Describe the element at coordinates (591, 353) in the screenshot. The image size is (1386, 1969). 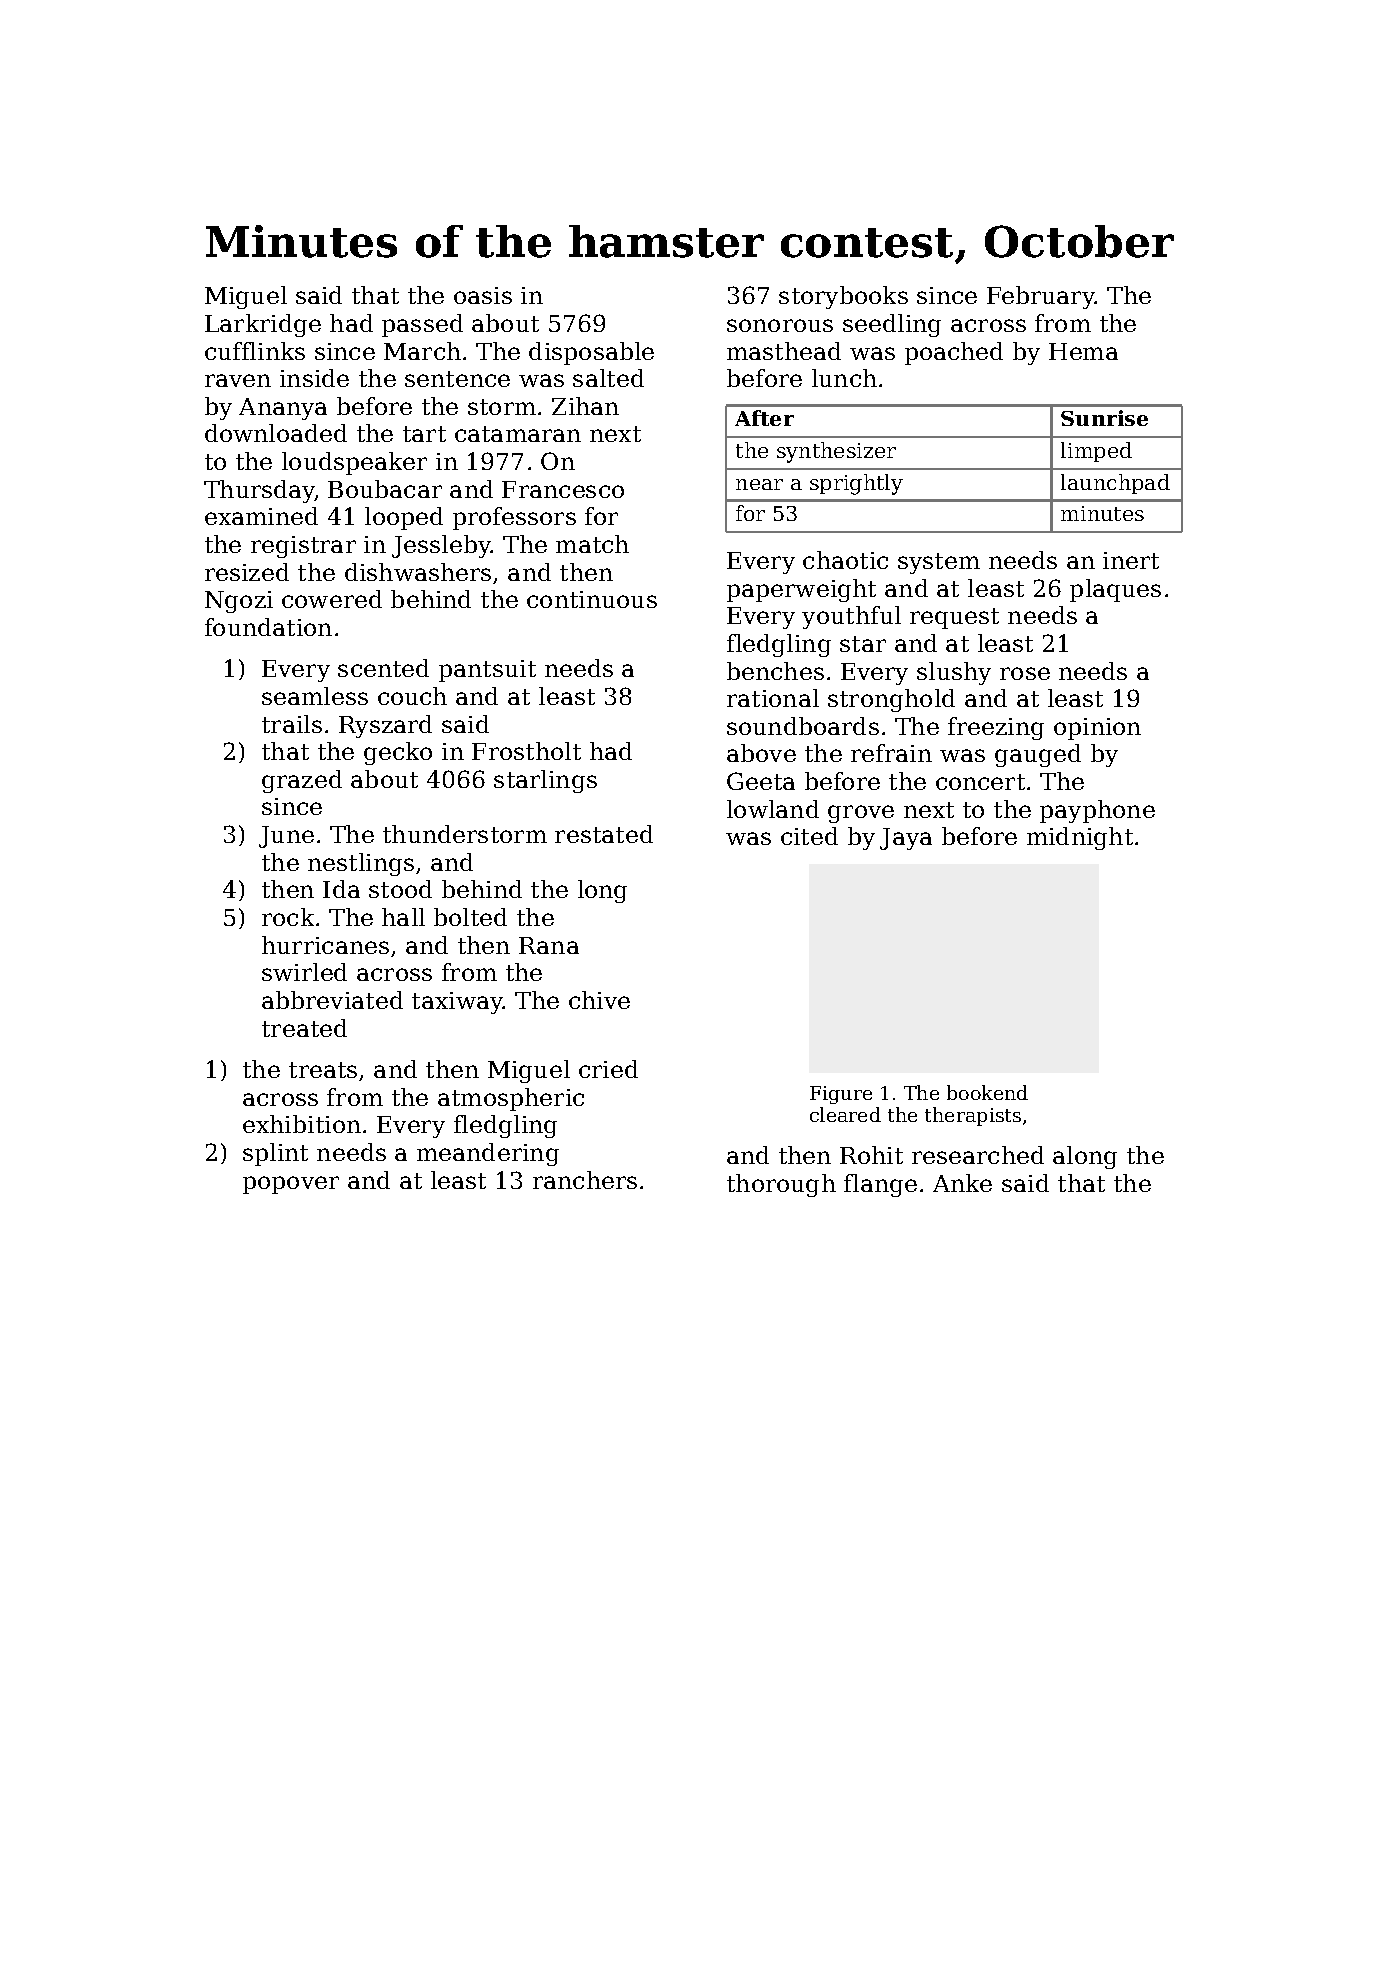
I see `disposable` at that location.
